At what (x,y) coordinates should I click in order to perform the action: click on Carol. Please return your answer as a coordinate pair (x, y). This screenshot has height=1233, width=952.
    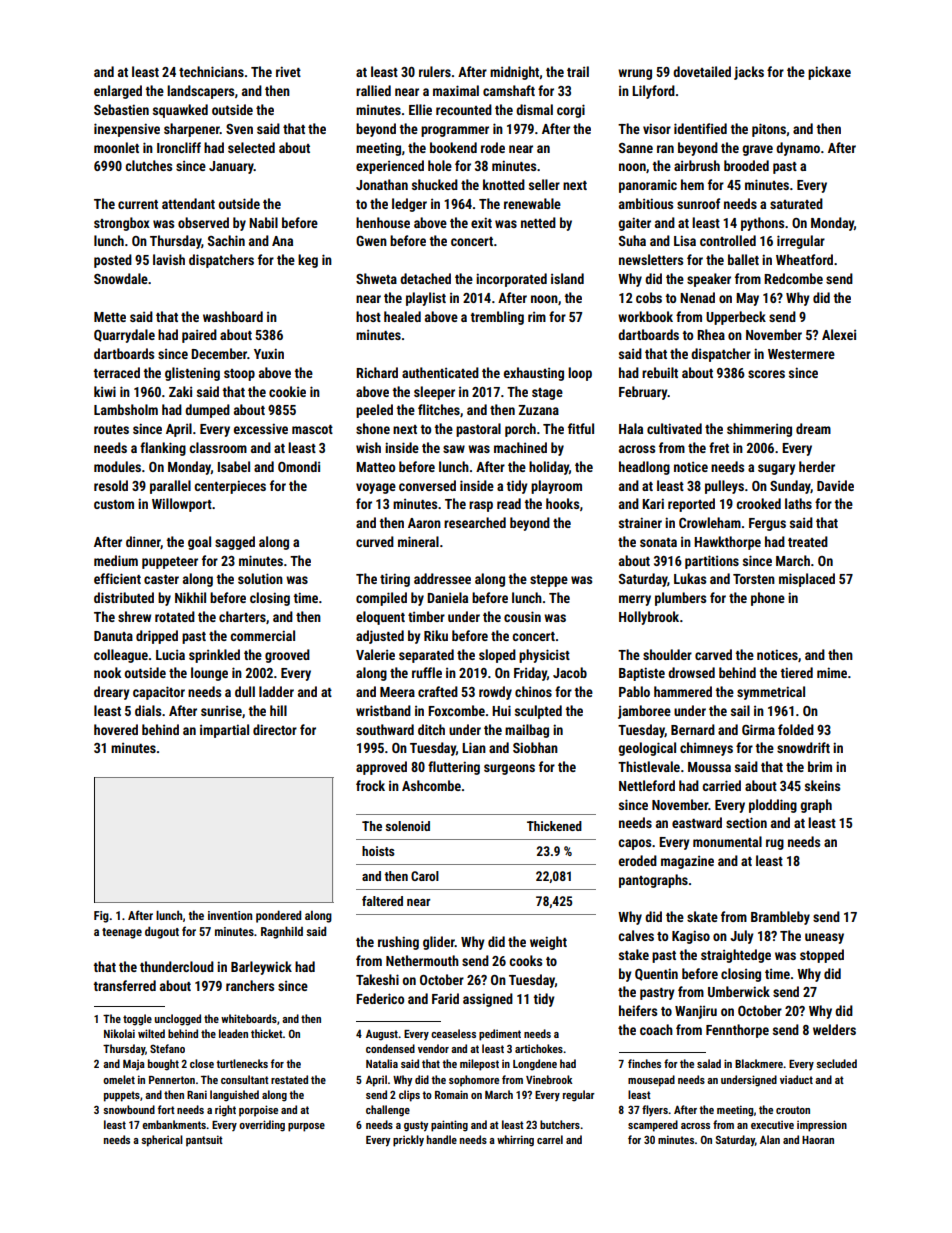
    Looking at the image, I should click on (425, 876).
